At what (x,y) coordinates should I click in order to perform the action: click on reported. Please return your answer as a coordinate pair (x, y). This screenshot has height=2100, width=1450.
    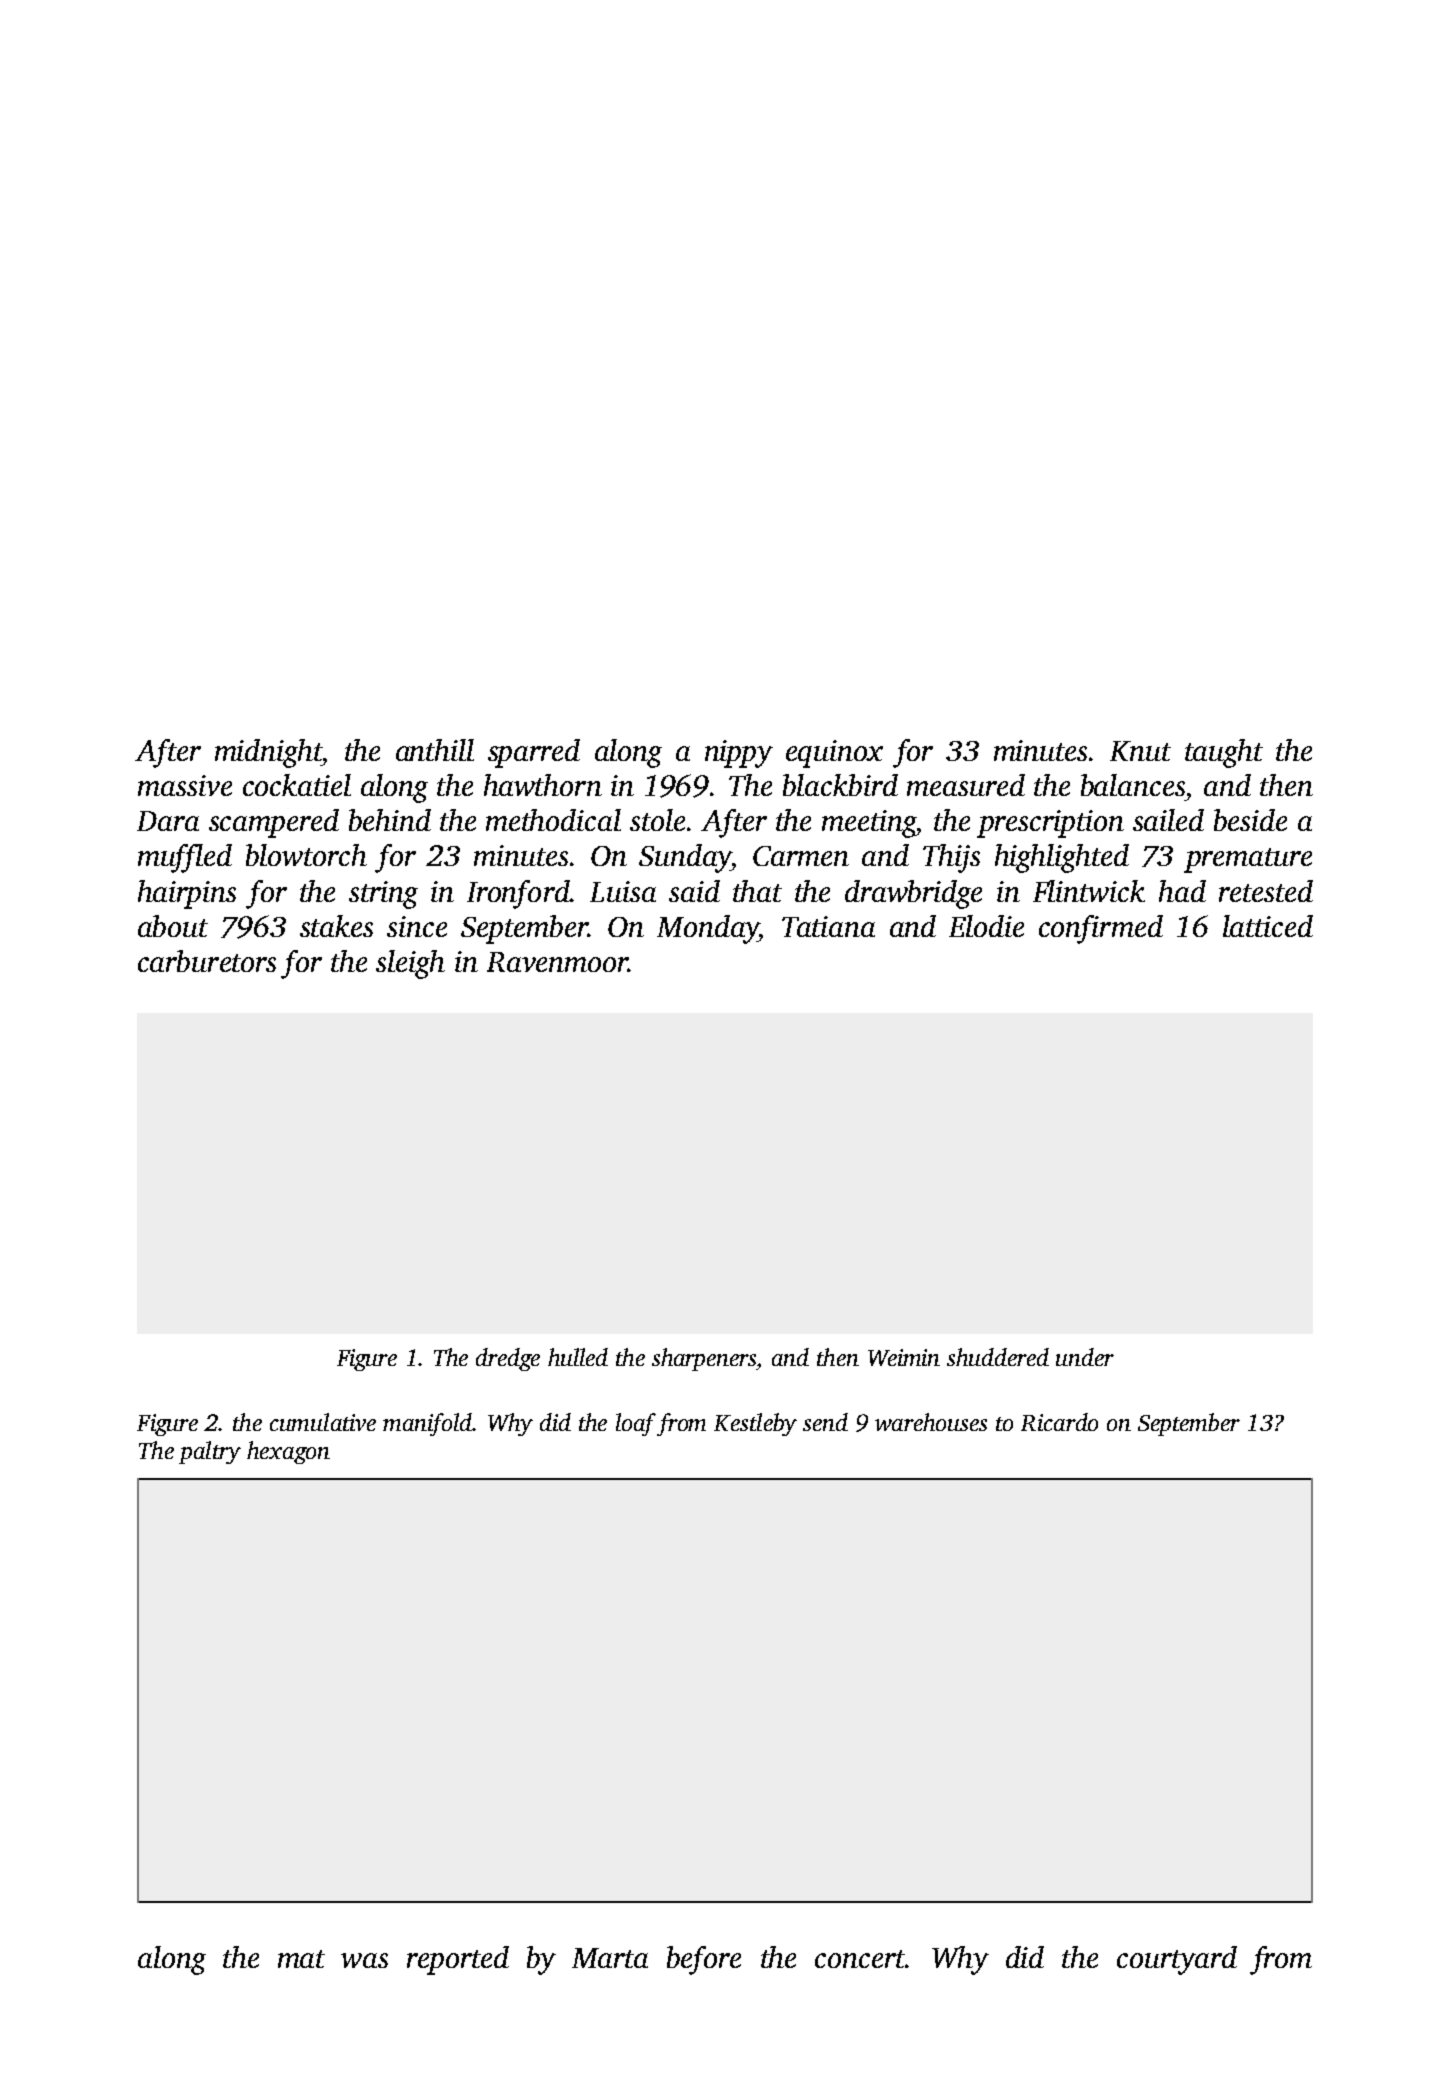
    Looking at the image, I should click on (458, 1960).
